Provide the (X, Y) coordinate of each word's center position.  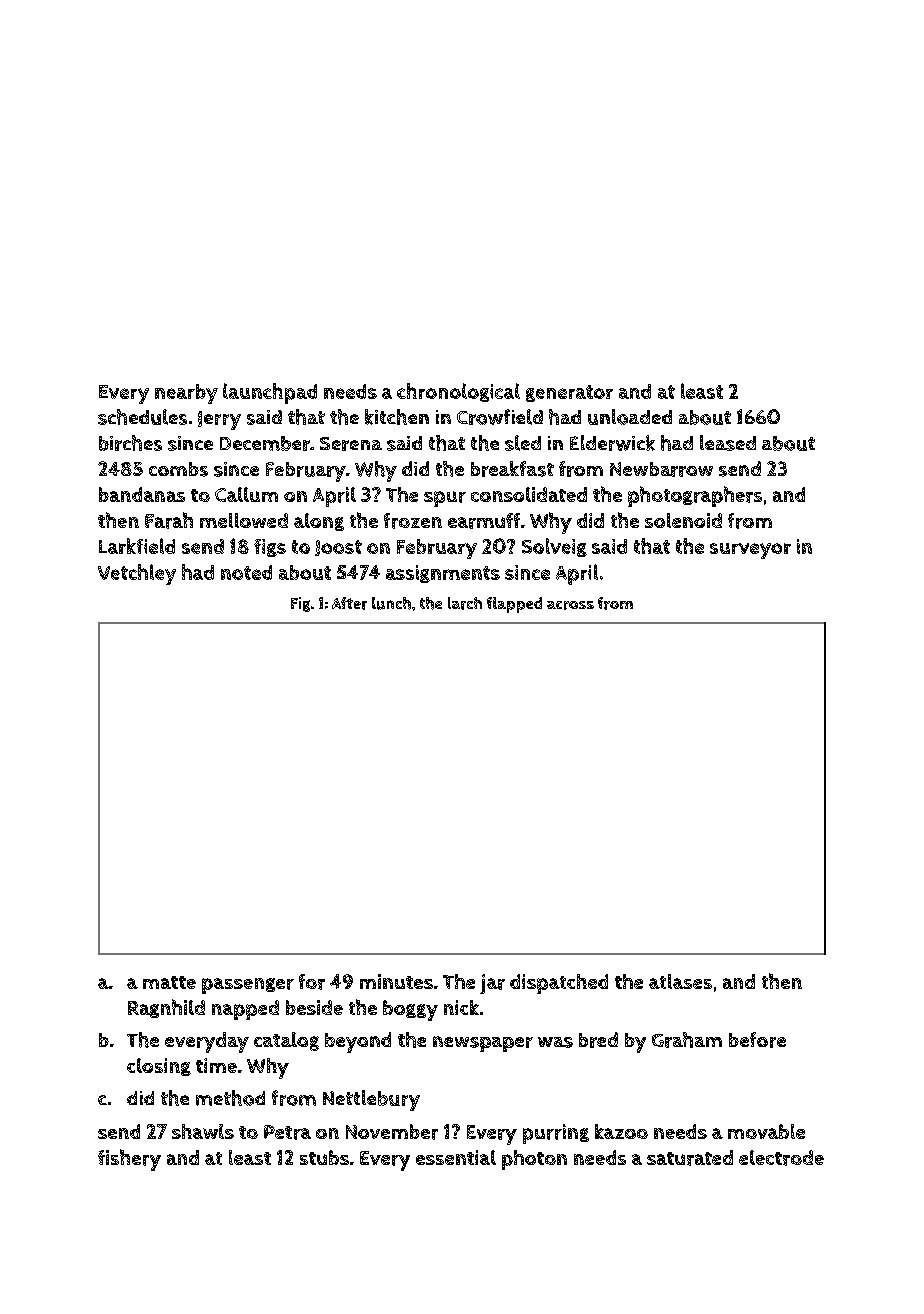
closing (159, 1067)
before (757, 1040)
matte (169, 982)
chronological (458, 392)
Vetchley (137, 574)
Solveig (554, 547)
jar (492, 984)
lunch (391, 603)
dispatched (559, 984)
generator (569, 393)
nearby (186, 394)
